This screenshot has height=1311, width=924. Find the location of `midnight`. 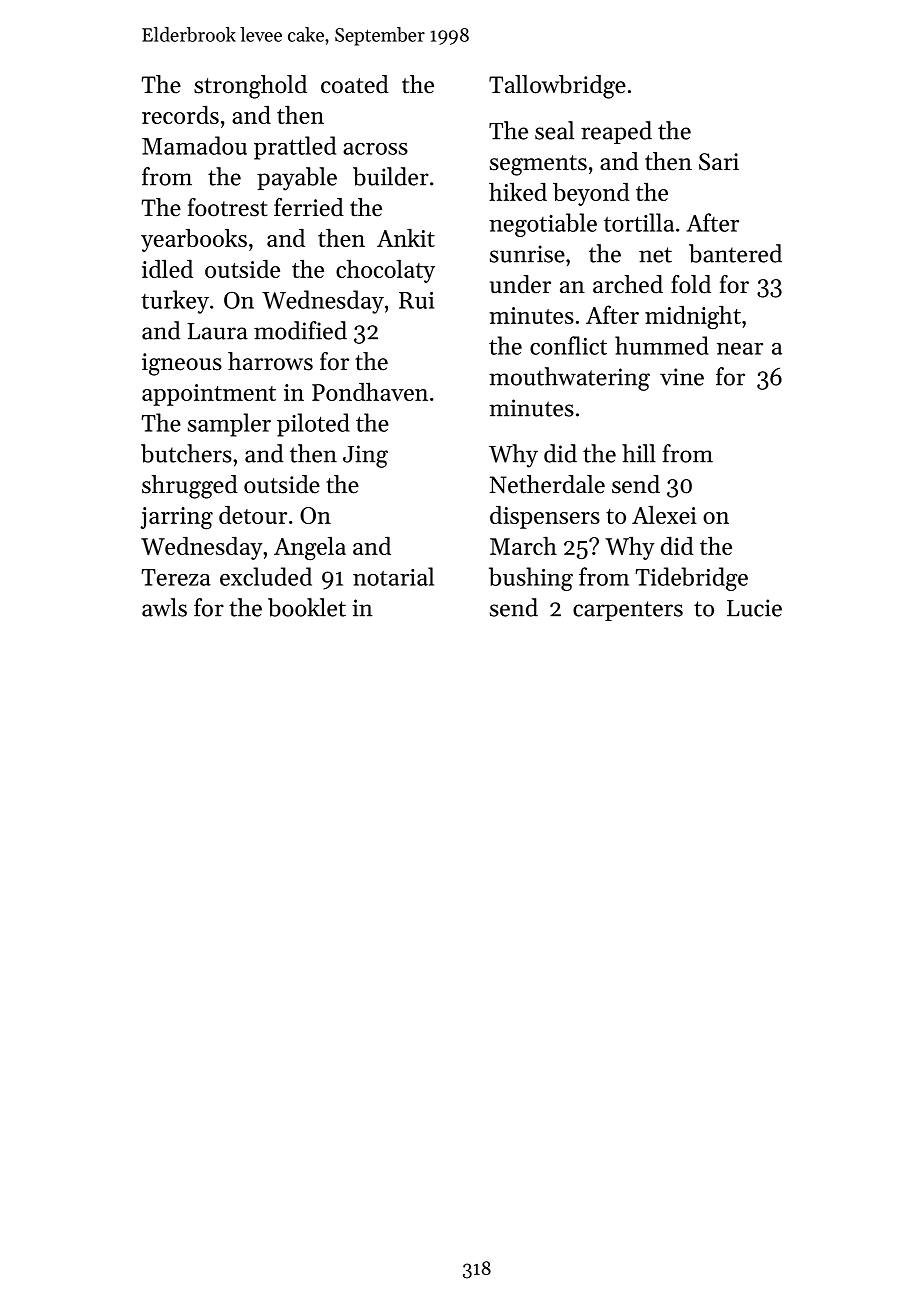

midnight is located at coordinates (693, 317).
